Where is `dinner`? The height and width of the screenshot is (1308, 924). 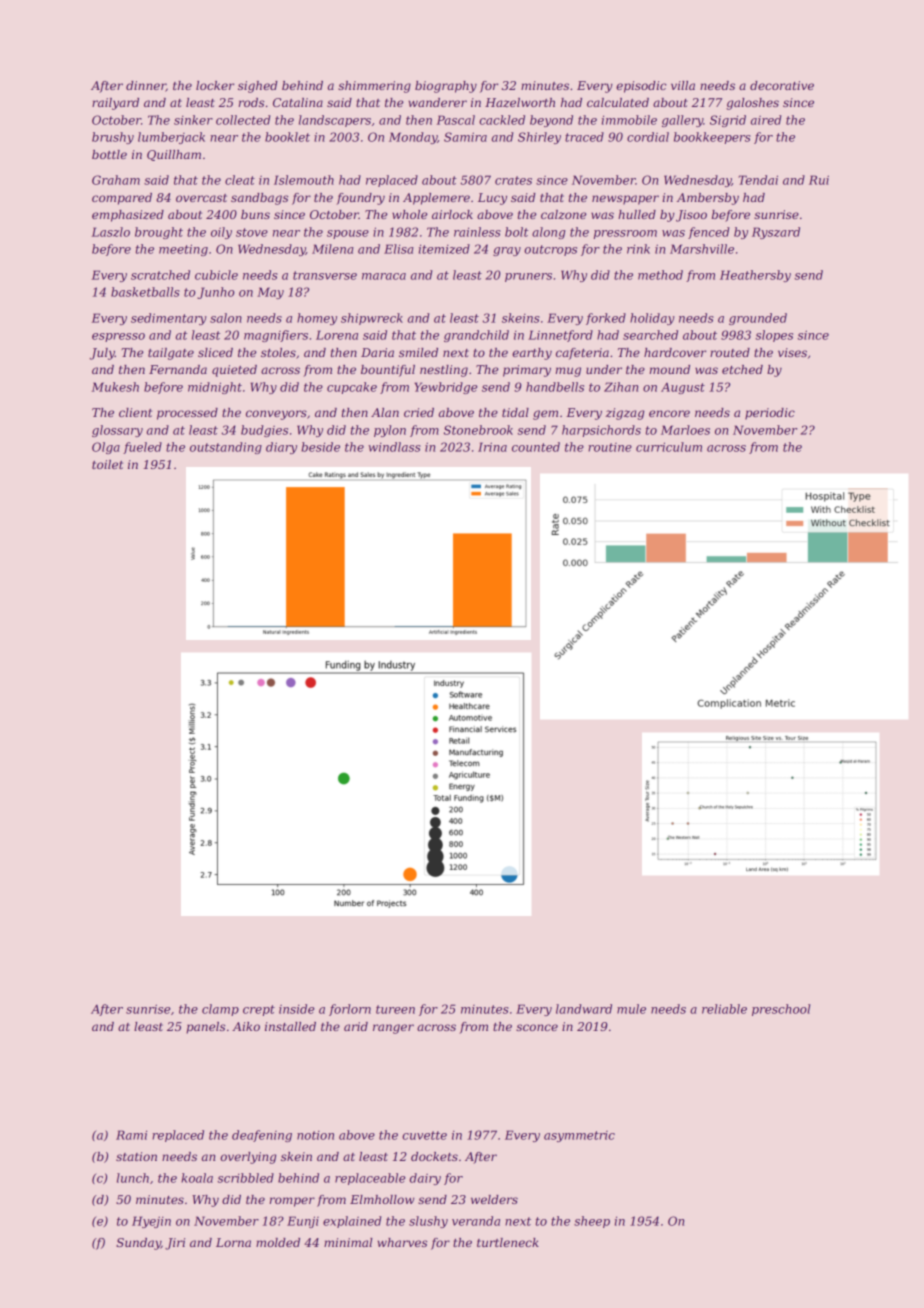 dinner is located at coordinates (146, 86).
